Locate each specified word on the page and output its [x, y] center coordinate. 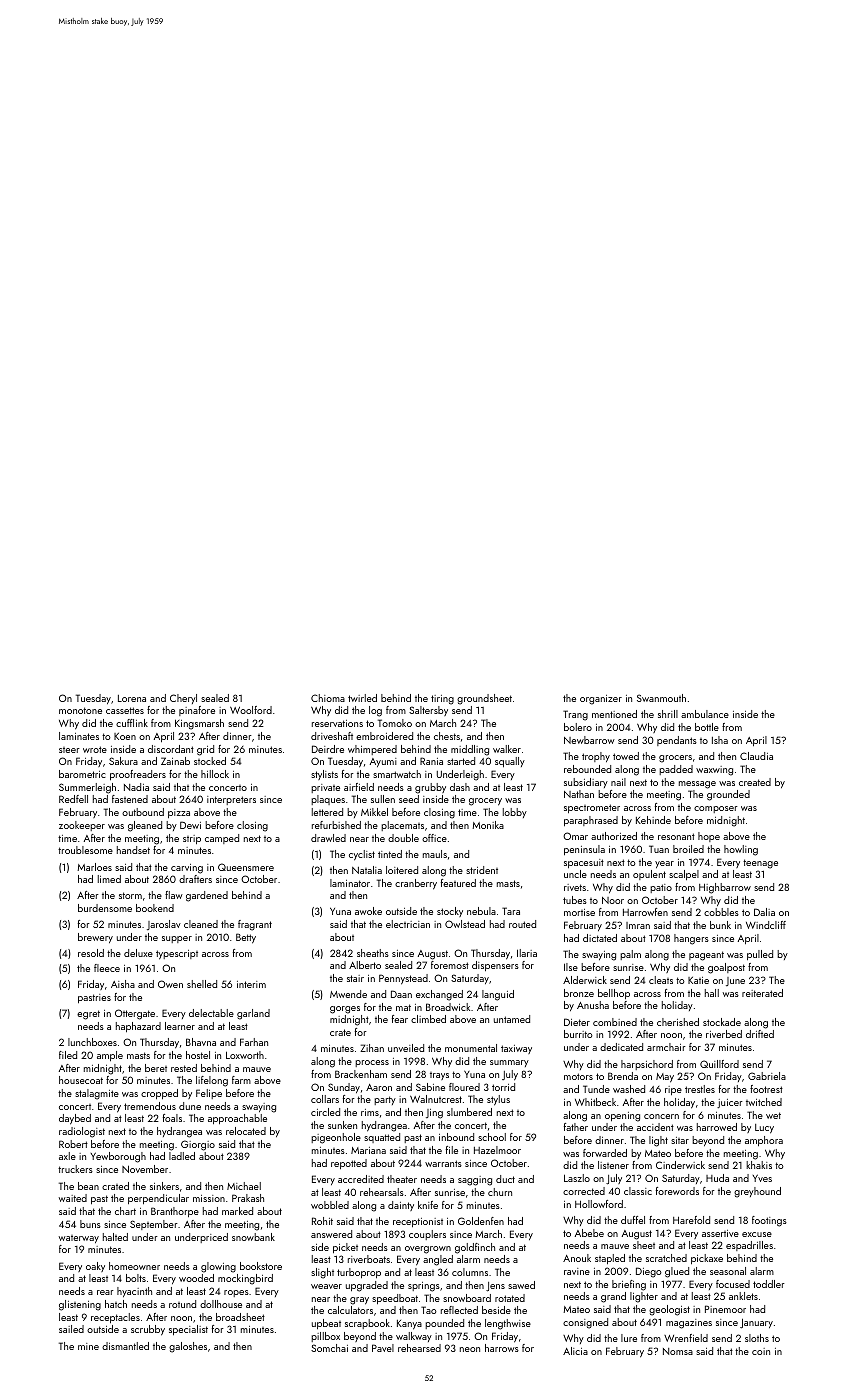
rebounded [587, 769]
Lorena [132, 698]
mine [88, 1346]
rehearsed [419, 1348]
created [755, 782]
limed [109, 879]
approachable [237, 1119]
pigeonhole [336, 1138]
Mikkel [374, 812]
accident [655, 1127]
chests [447, 736]
